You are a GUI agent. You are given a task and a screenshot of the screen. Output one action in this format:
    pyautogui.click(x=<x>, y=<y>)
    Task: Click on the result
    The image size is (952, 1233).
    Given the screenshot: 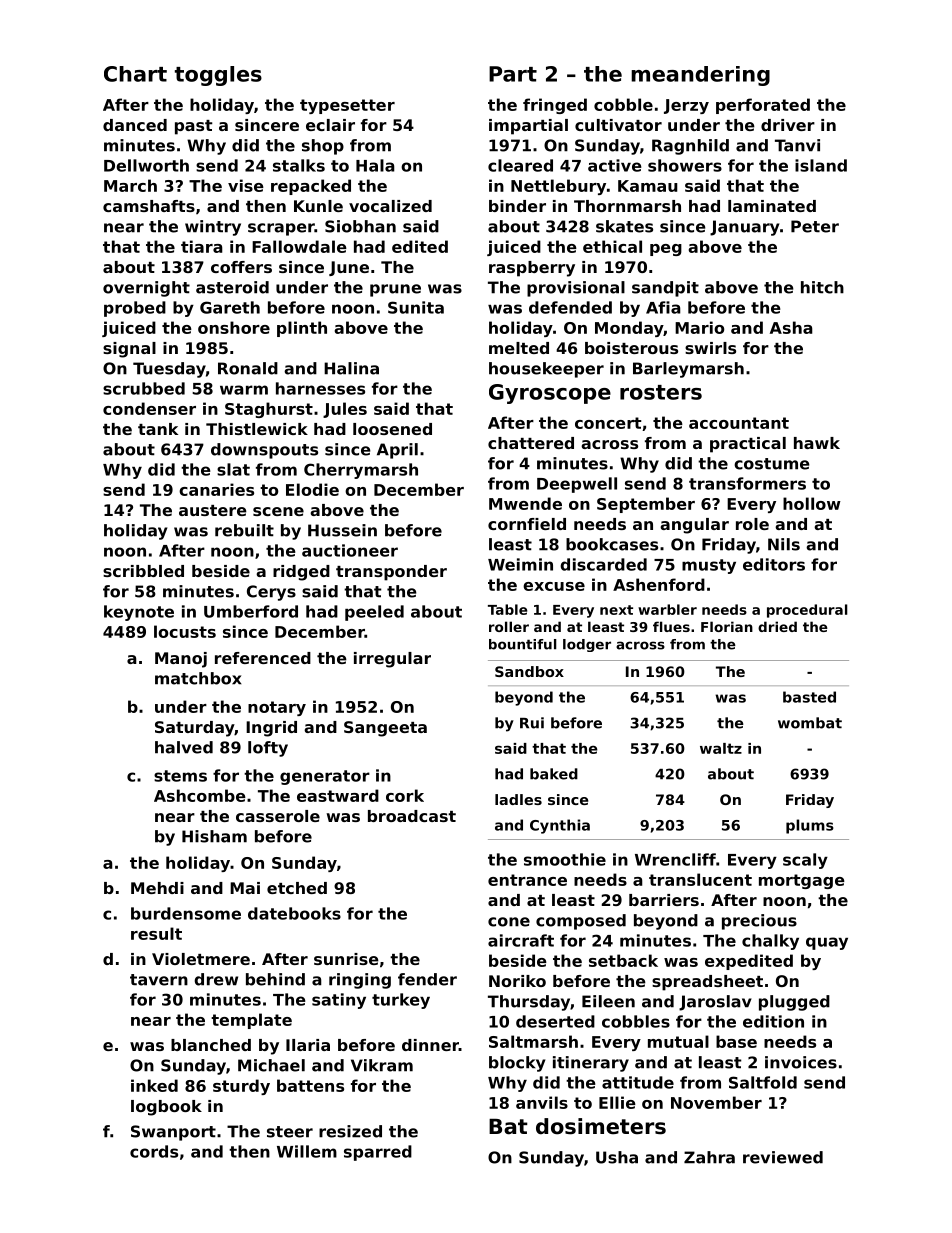 What is the action you would take?
    pyautogui.click(x=156, y=933)
